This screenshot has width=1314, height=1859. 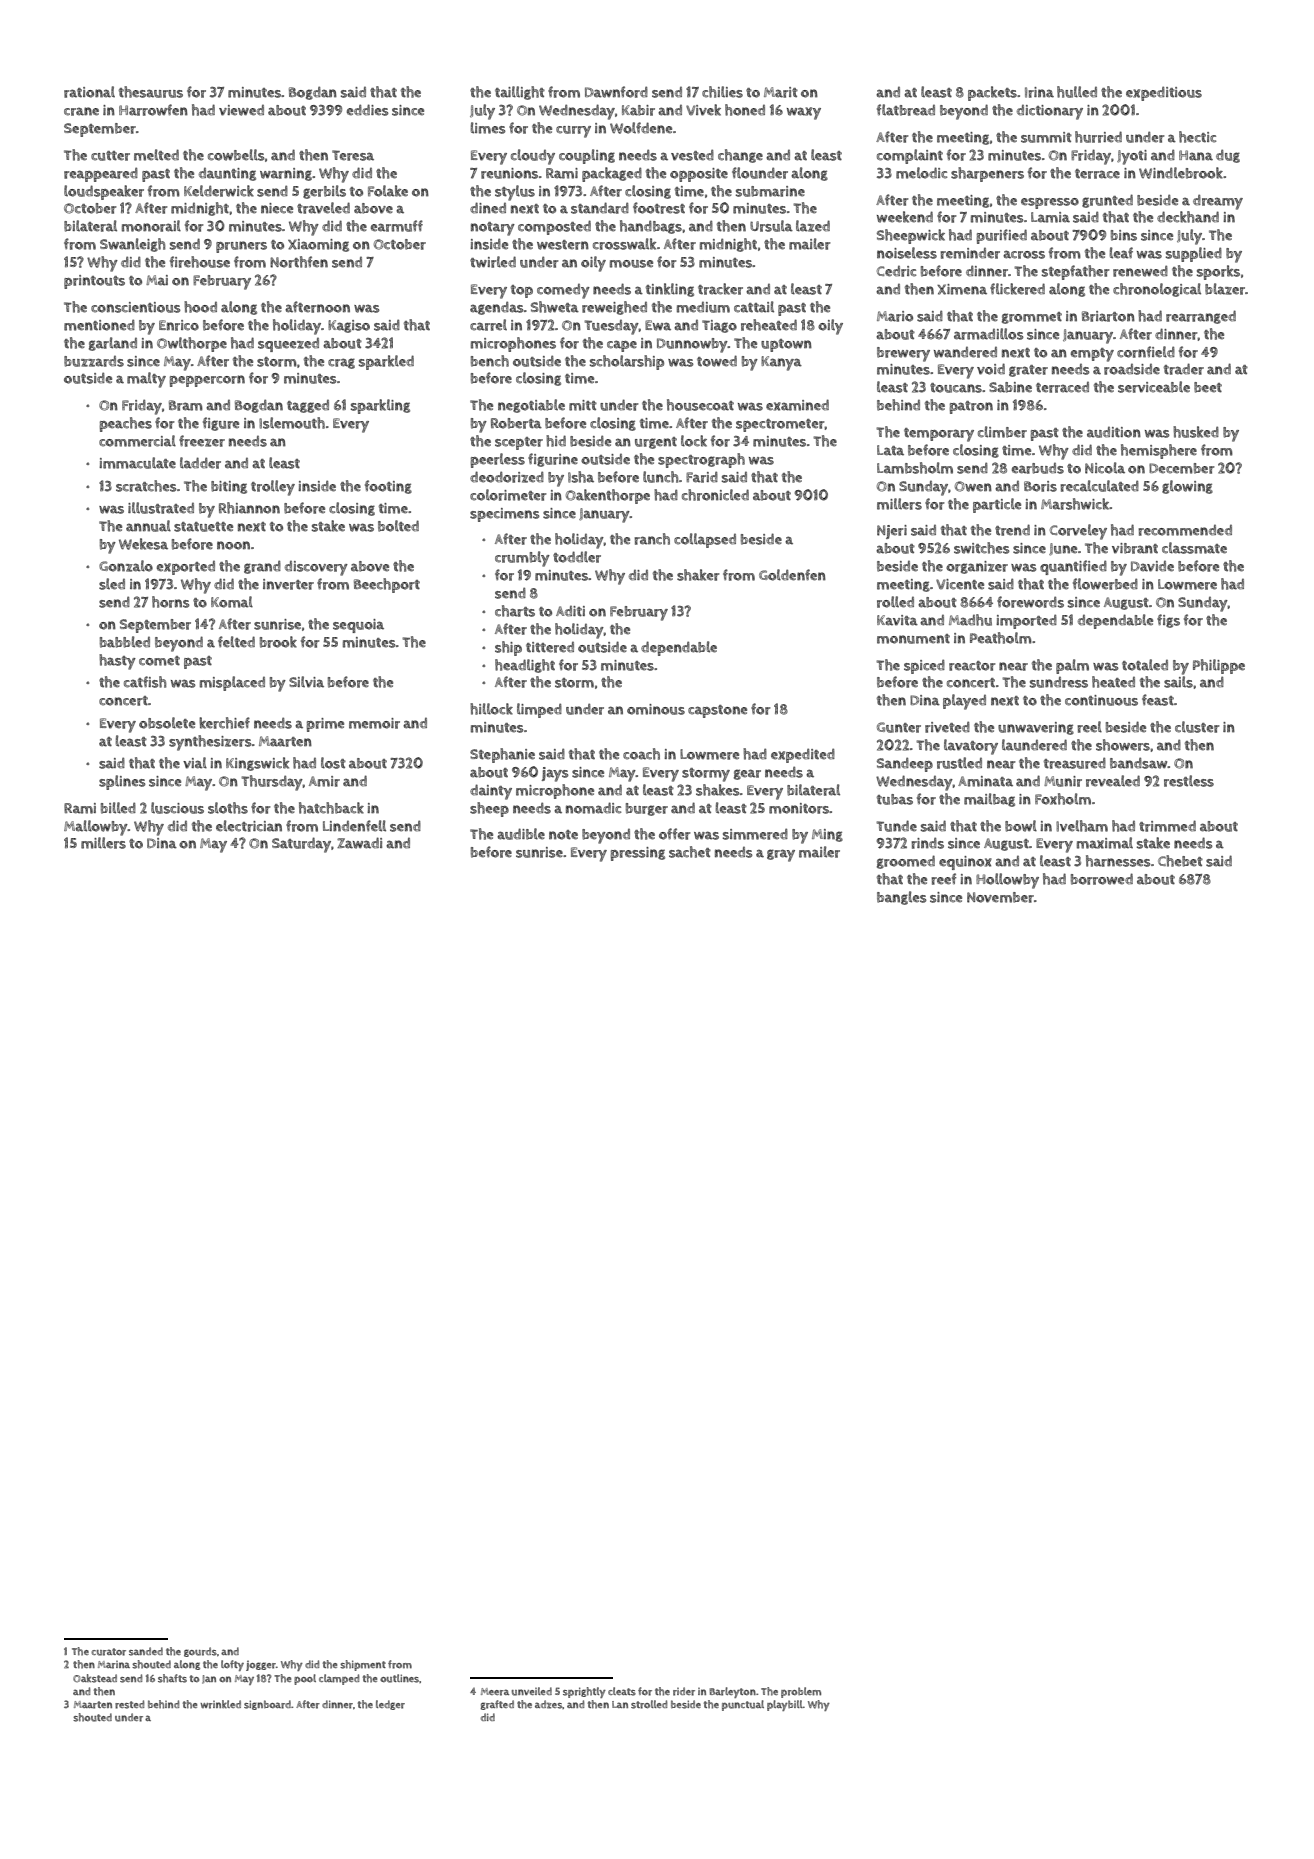 I want to click on expedited, so click(x=803, y=755).
